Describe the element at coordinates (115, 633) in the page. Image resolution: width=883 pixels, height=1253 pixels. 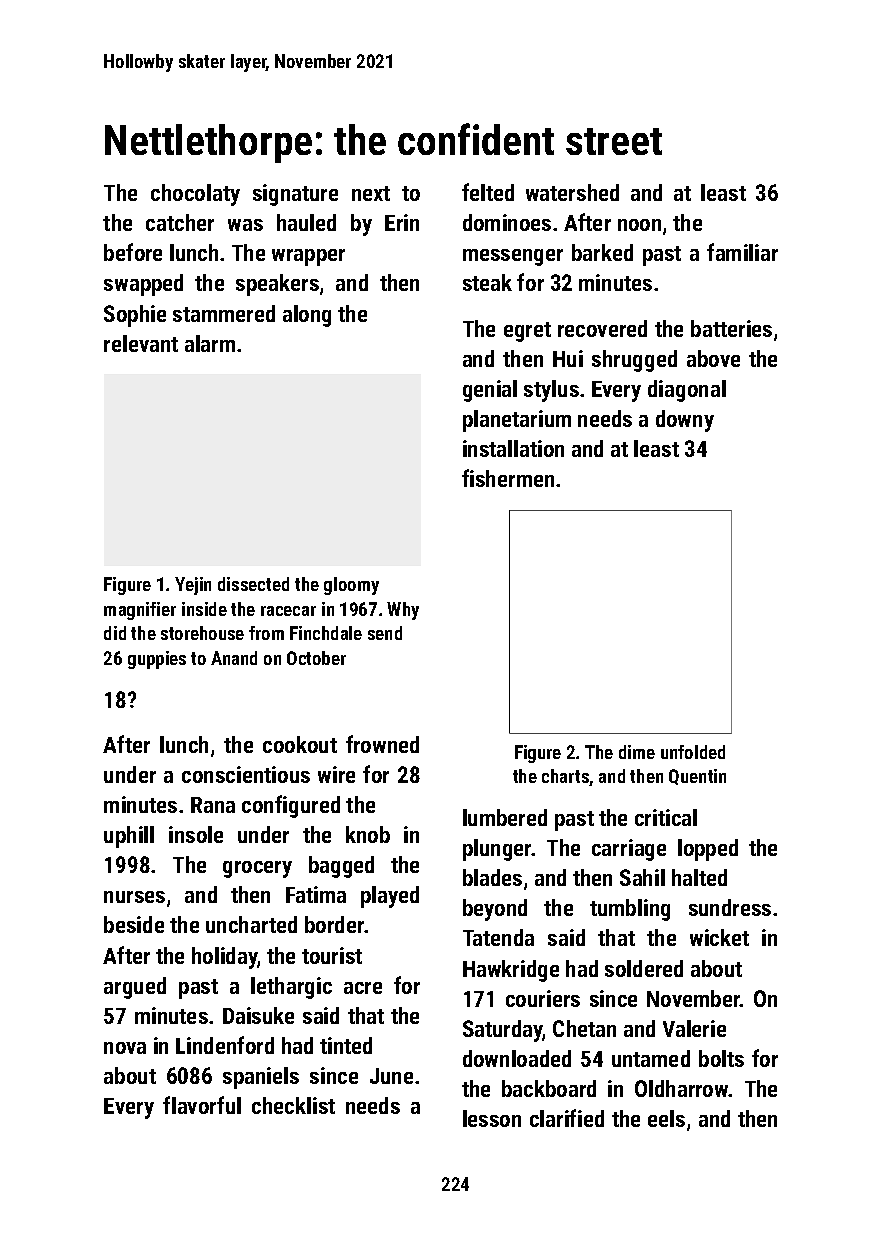
I see `did` at that location.
